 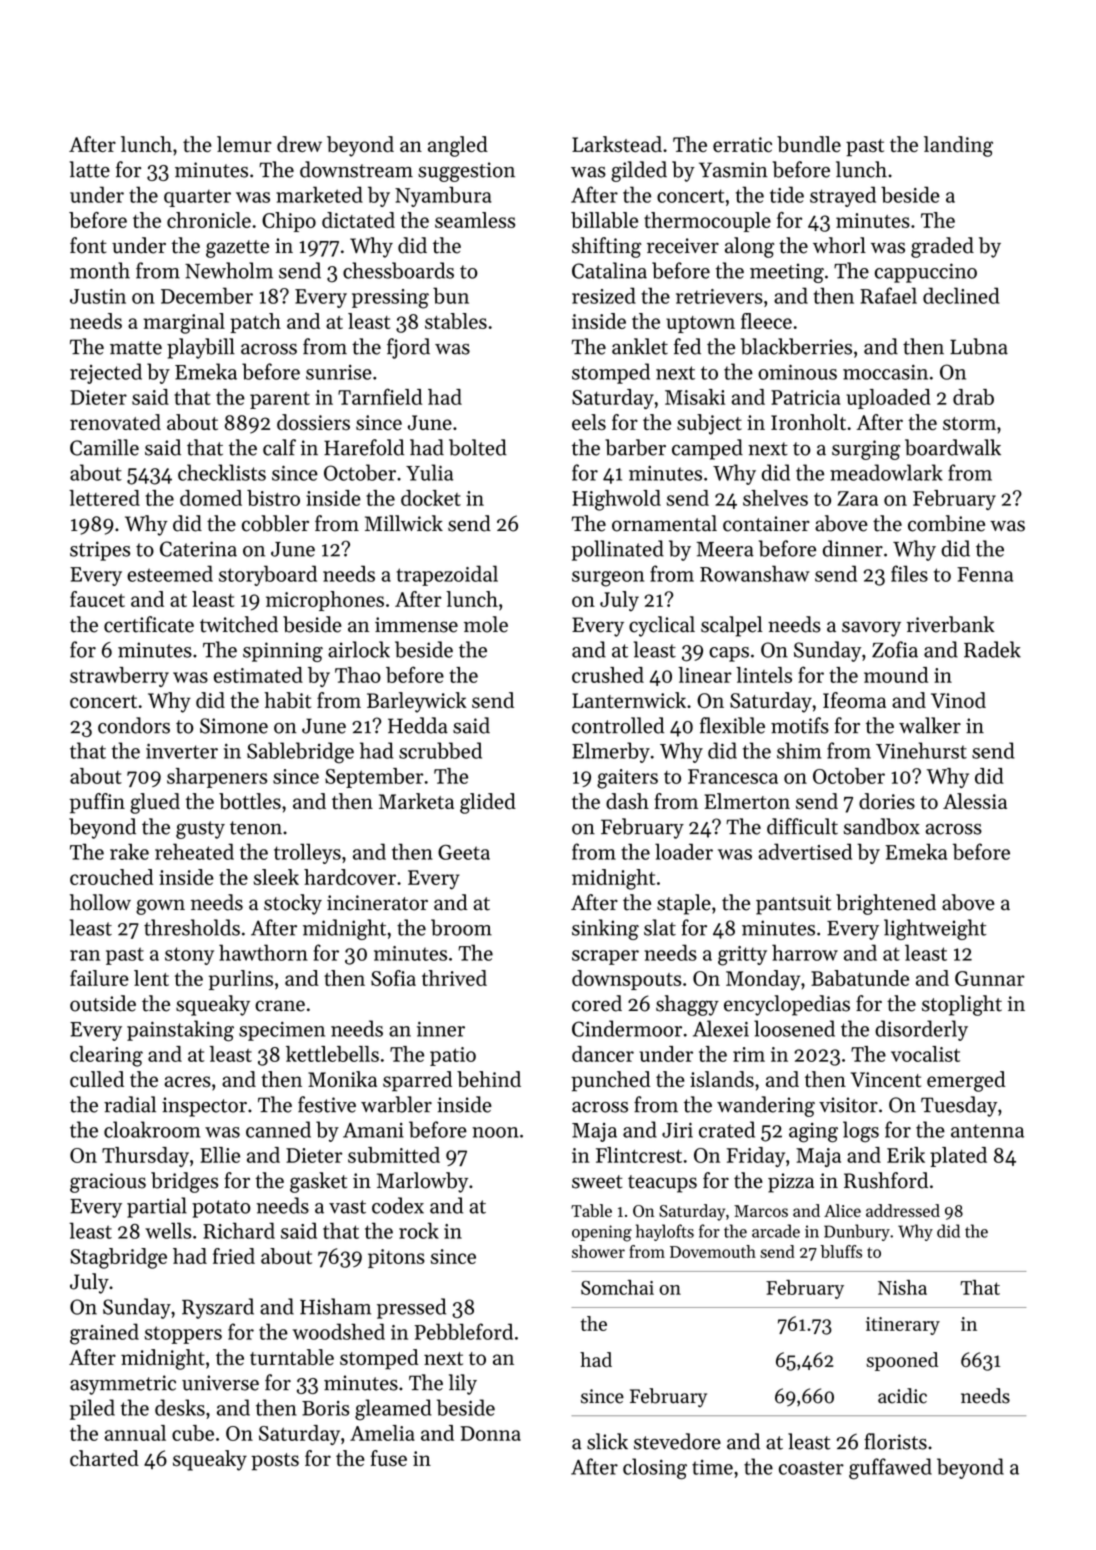 What do you see at coordinates (635, 447) in the screenshot?
I see `barber` at bounding box center [635, 447].
